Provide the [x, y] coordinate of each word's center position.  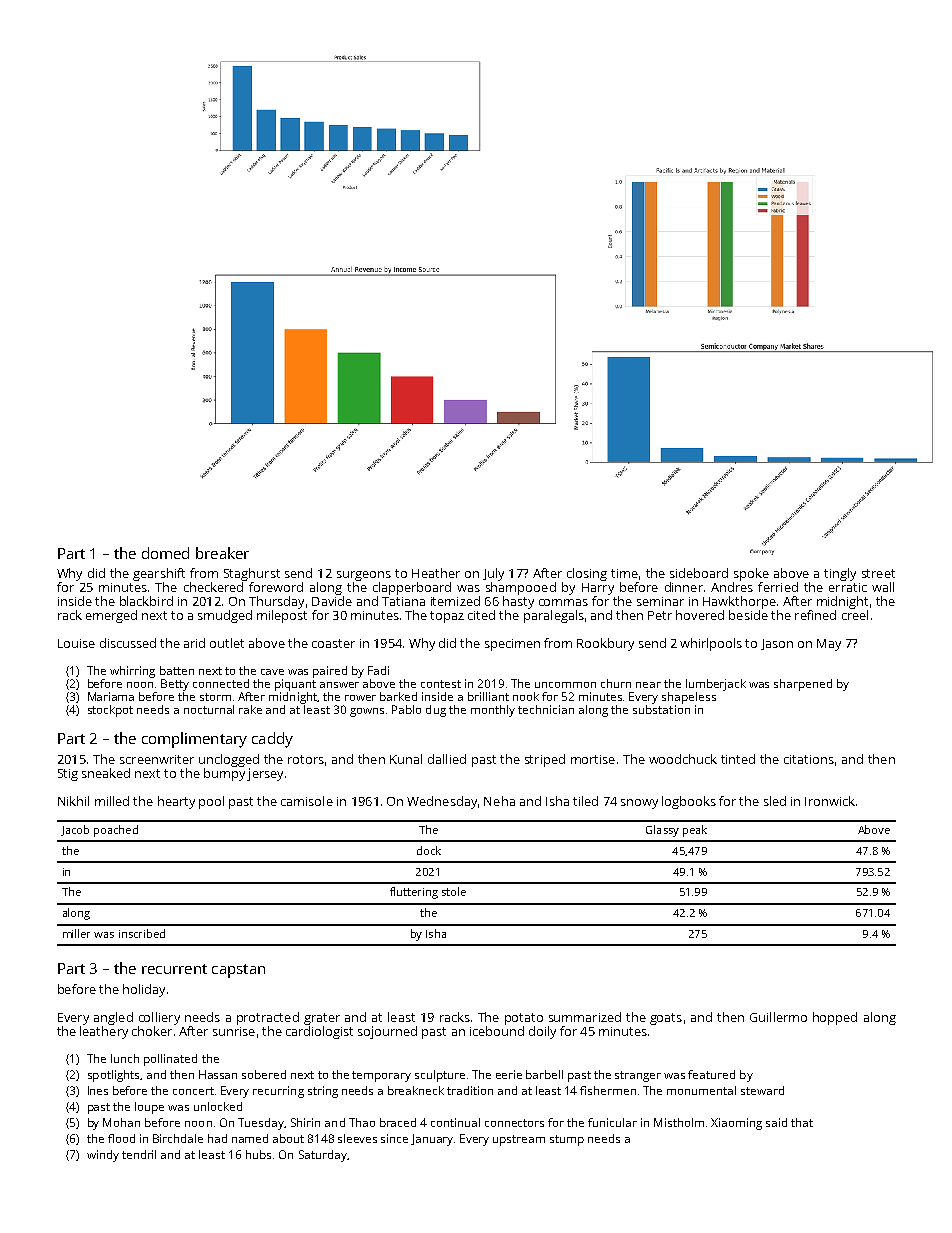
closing [587, 574]
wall [883, 587]
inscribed [142, 933]
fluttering [414, 893]
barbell [544, 1074]
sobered [264, 1074]
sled [775, 801]
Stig [68, 775]
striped [545, 760]
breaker [222, 553]
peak [695, 831]
